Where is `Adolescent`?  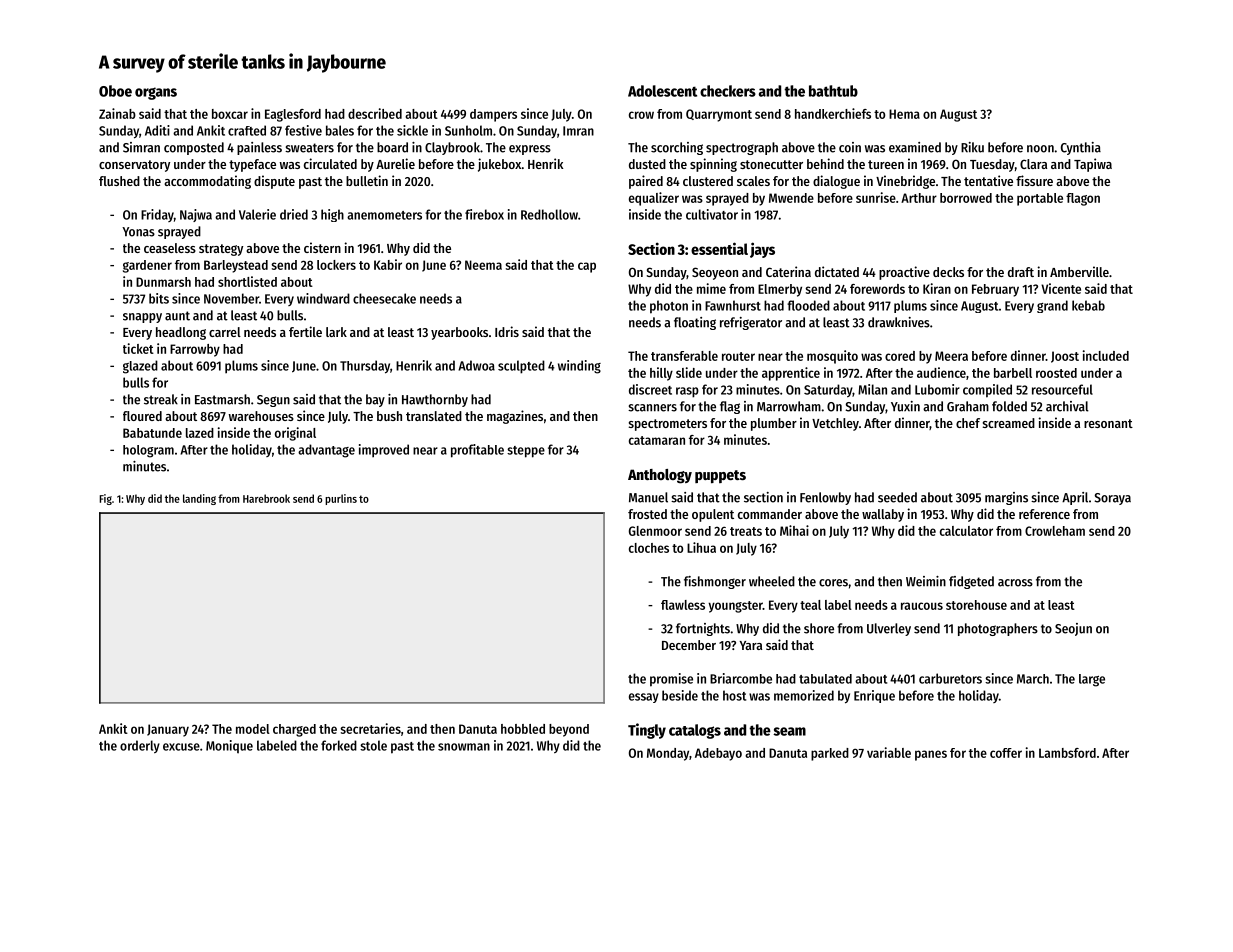
Adolescent is located at coordinates (662, 91).
